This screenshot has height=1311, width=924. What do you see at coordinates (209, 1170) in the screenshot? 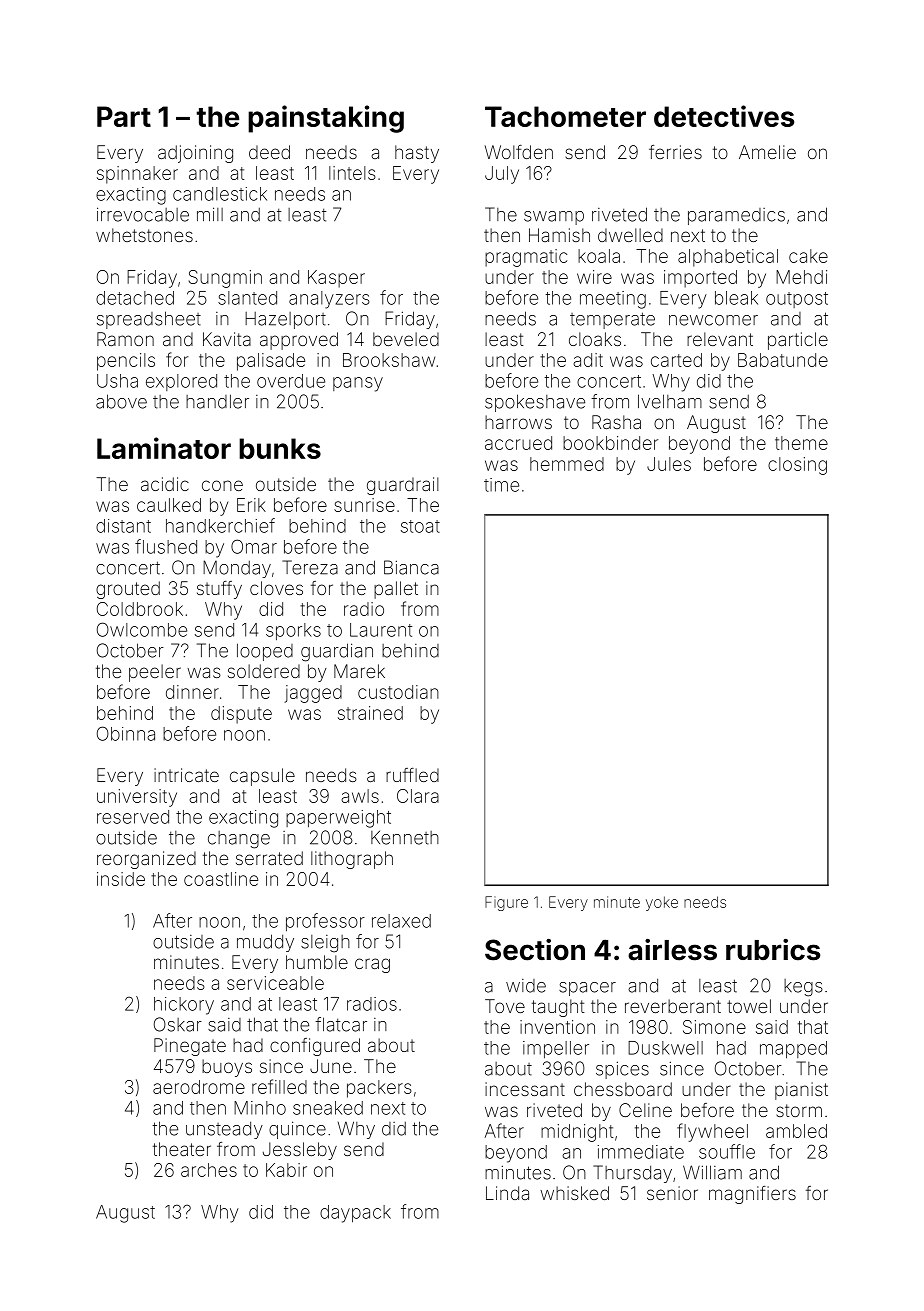
I see `arches` at bounding box center [209, 1170].
